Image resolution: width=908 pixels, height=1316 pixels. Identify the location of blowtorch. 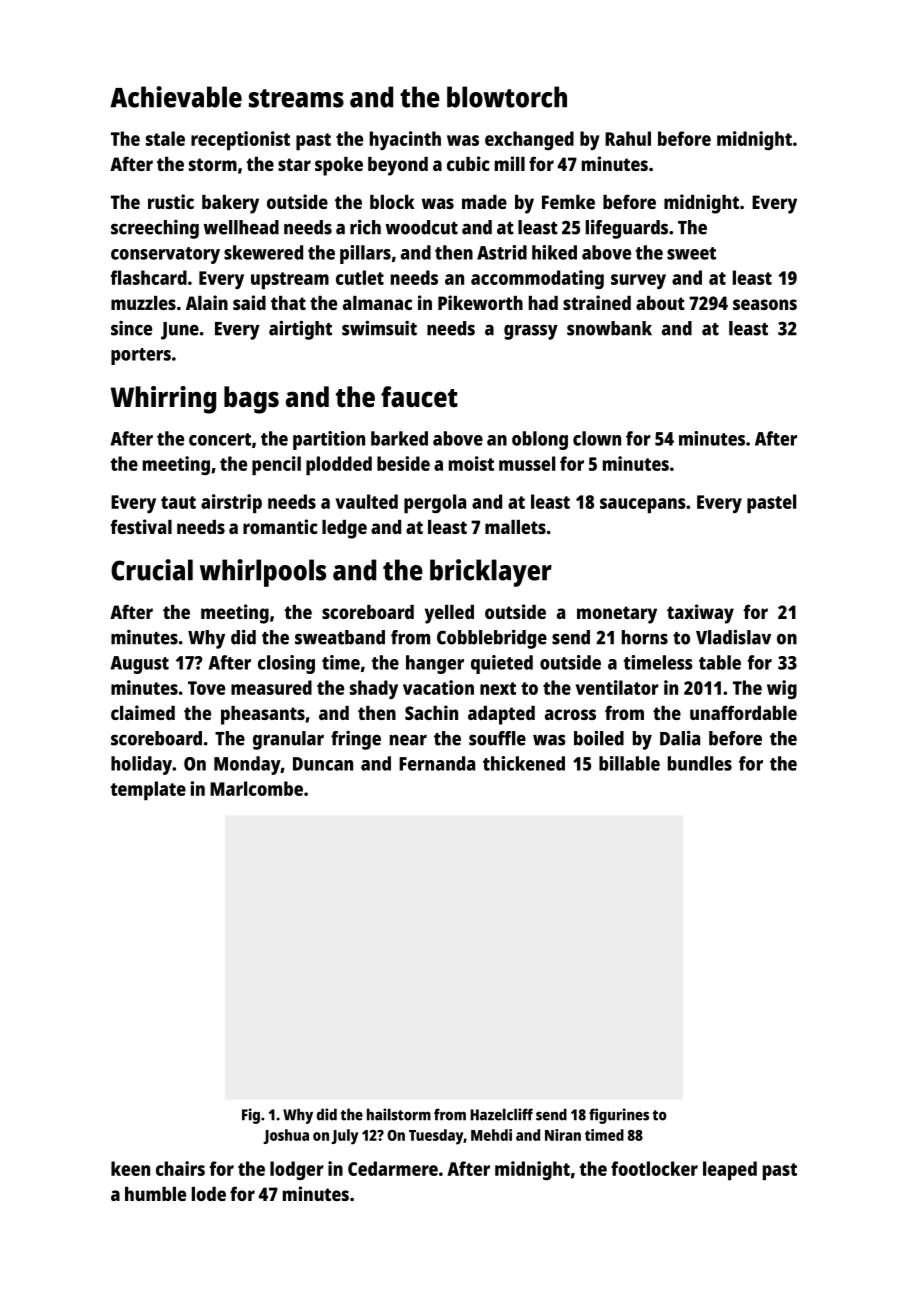
(507, 97).
